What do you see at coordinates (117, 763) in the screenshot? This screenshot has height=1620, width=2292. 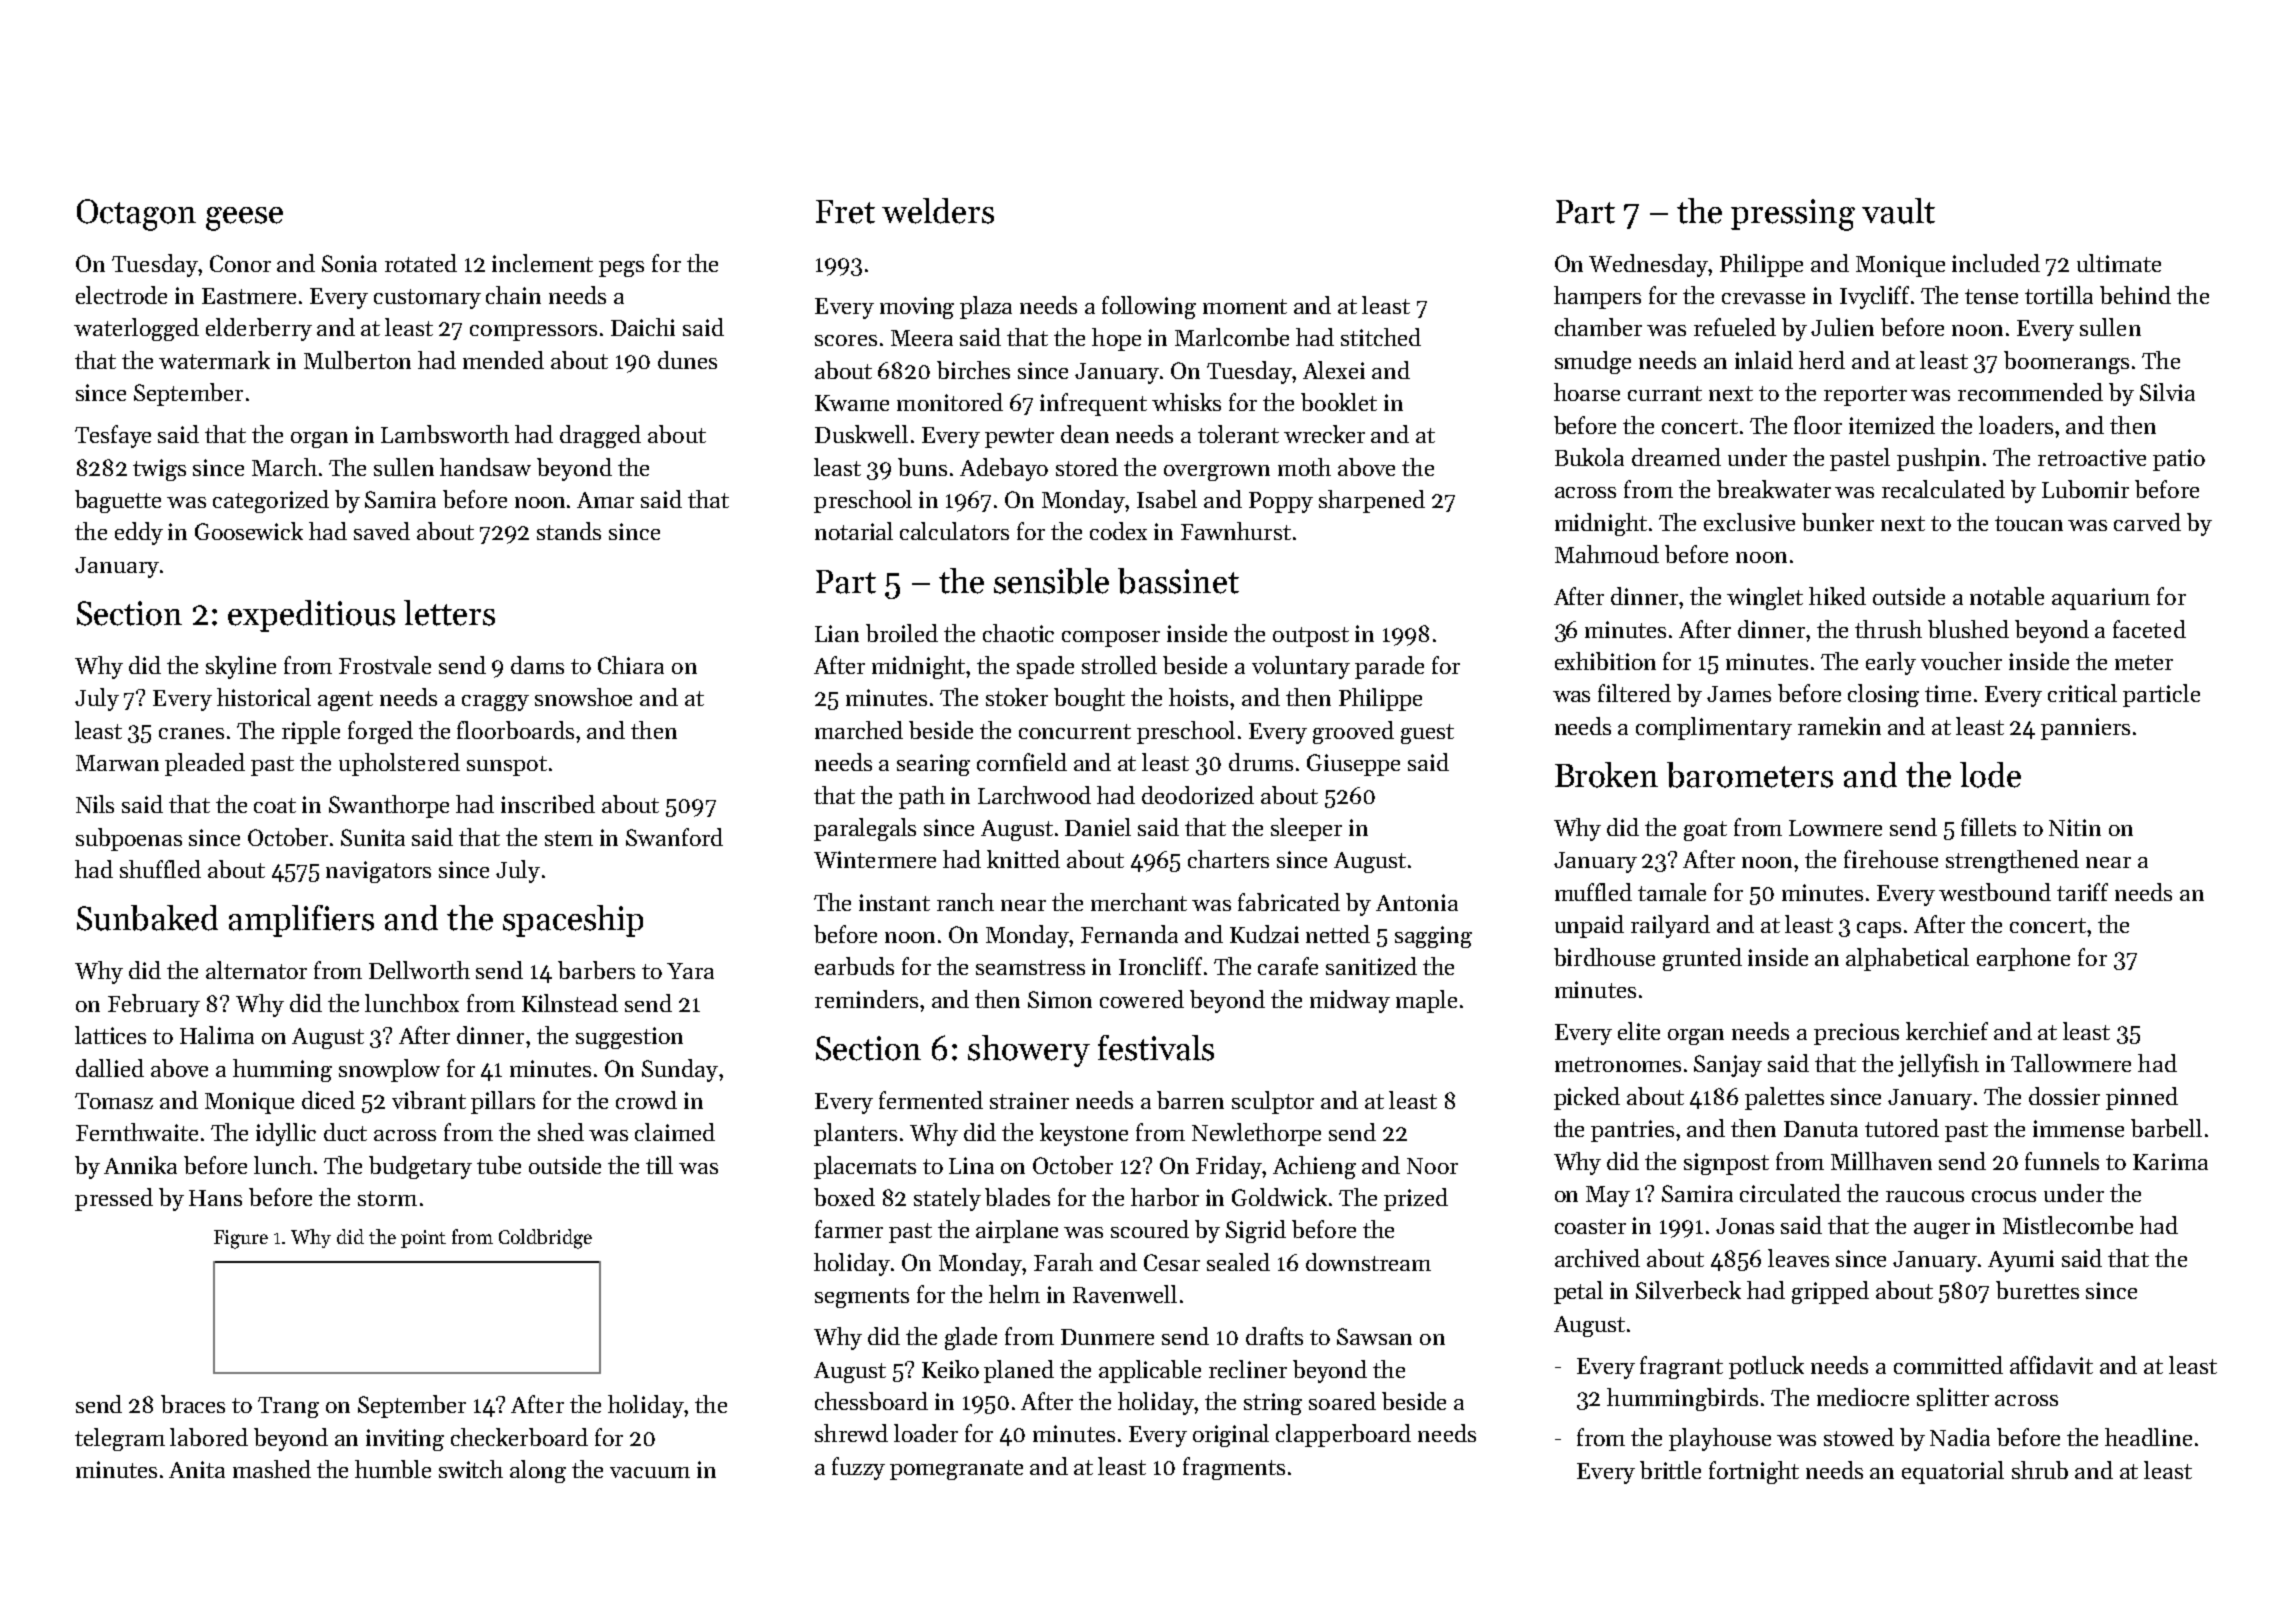 I see `Marwan` at bounding box center [117, 763].
